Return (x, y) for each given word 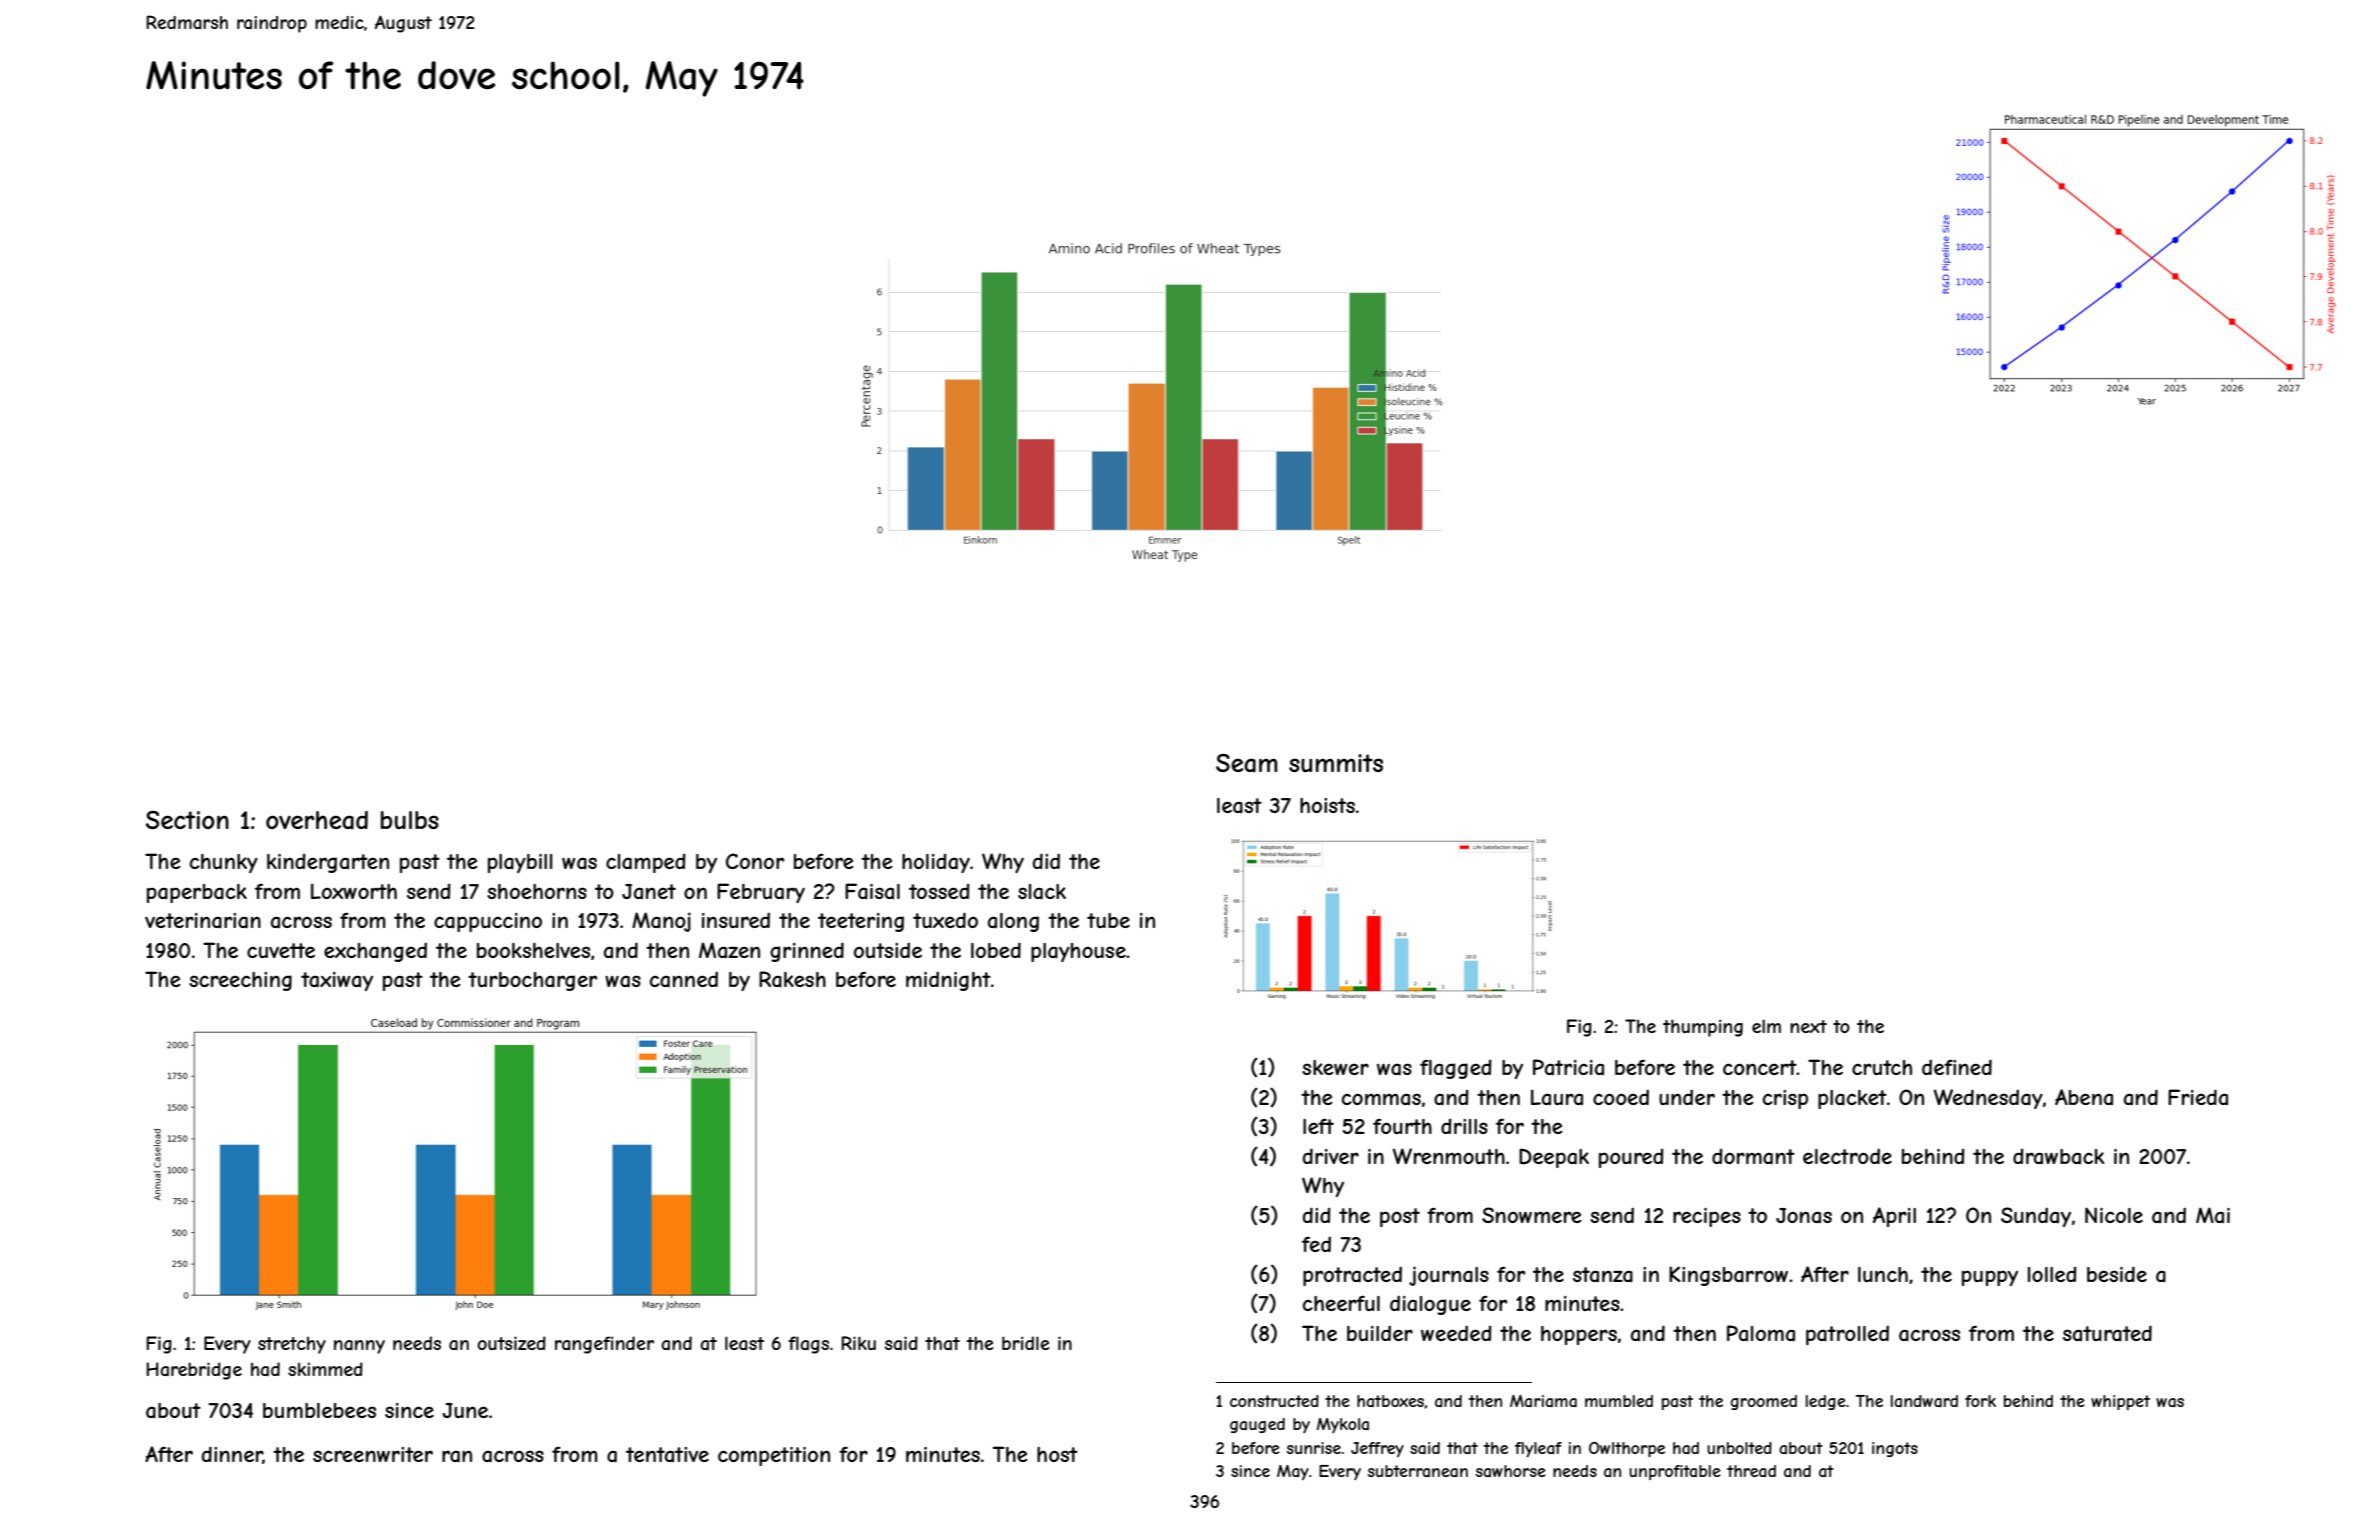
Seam (1247, 763)
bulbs (410, 820)
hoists (1327, 805)
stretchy (292, 1345)
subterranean (1418, 1471)
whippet (2120, 1402)
